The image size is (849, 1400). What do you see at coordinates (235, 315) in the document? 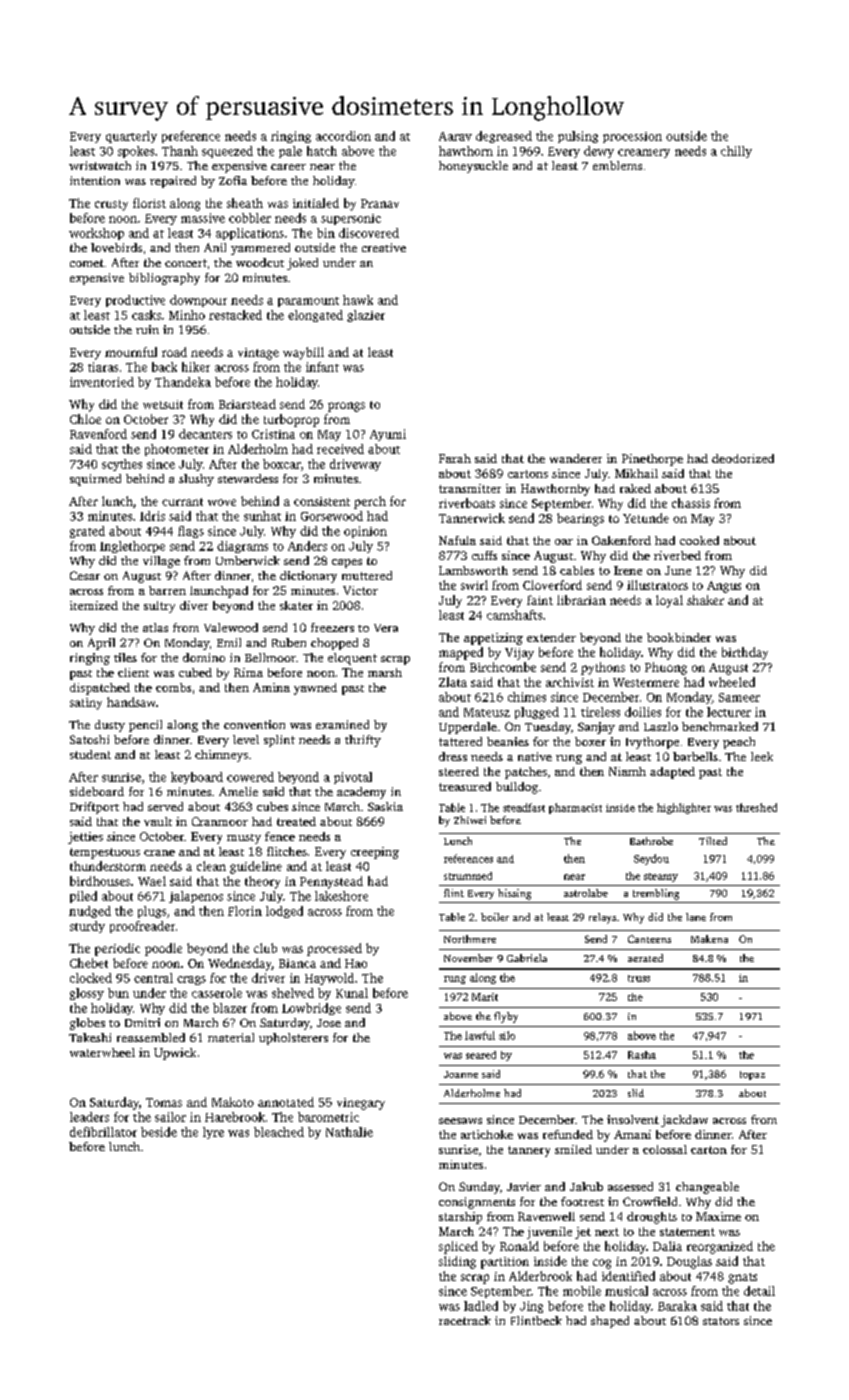
I see `restacked` at bounding box center [235, 315].
